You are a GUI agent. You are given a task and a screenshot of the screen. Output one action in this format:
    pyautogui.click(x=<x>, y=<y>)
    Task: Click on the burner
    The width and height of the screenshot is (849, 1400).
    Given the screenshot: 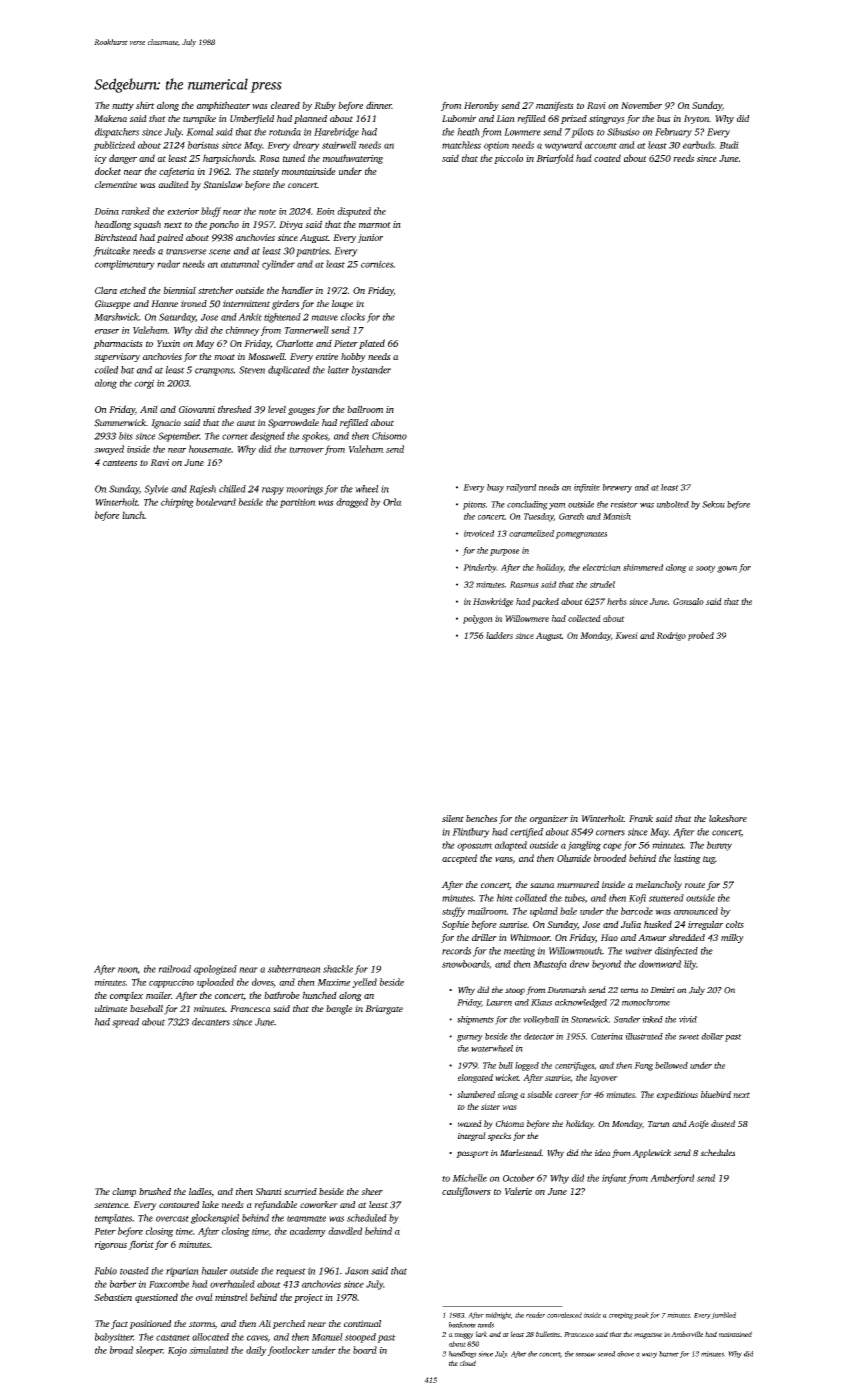 What is the action you would take?
    pyautogui.click(x=669, y=1354)
